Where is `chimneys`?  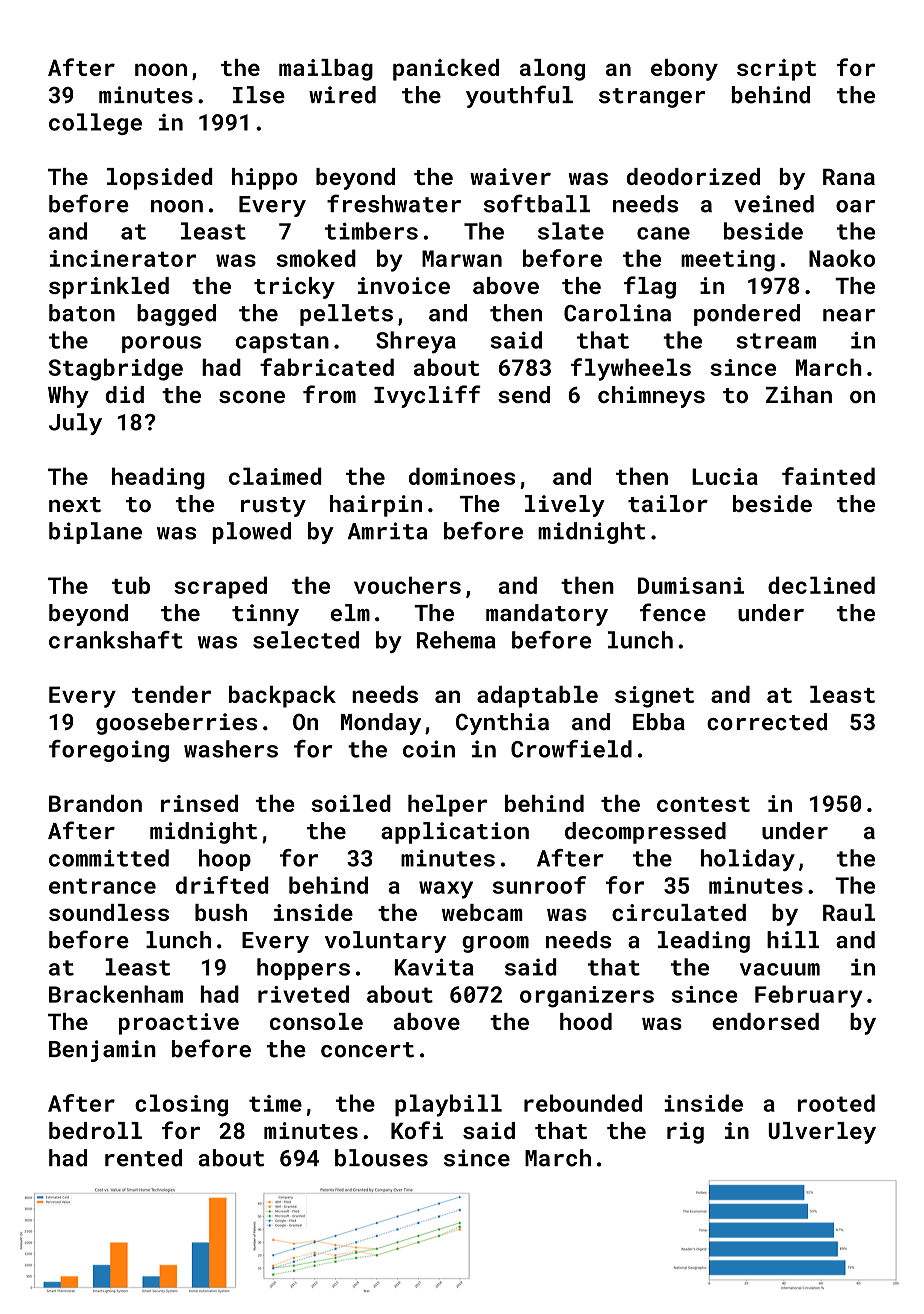
chimneys is located at coordinates (651, 397).
